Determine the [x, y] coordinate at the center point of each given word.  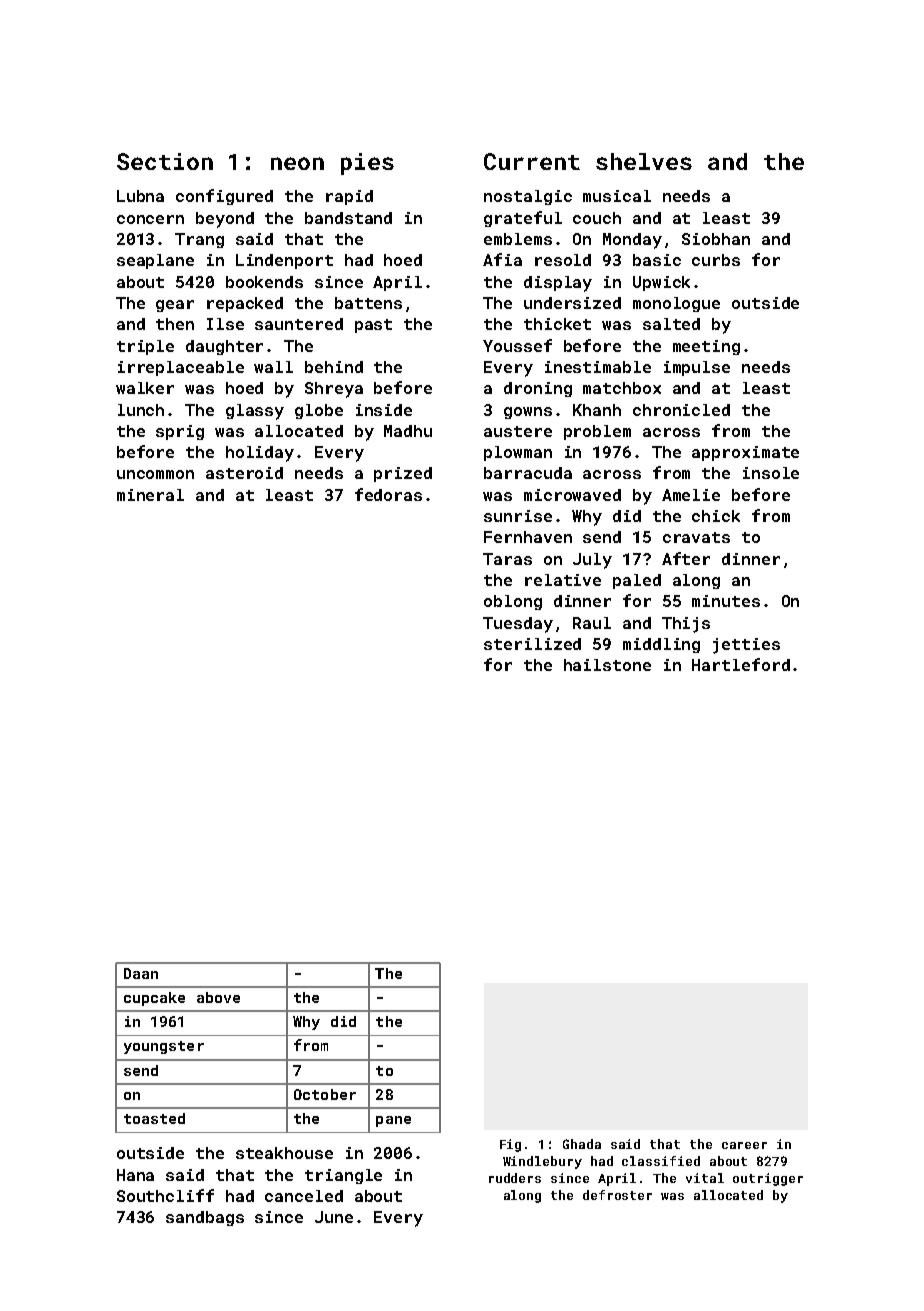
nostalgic [528, 197]
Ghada [582, 1144]
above [218, 997]
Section [165, 161]
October [325, 1094]
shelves [644, 161]
